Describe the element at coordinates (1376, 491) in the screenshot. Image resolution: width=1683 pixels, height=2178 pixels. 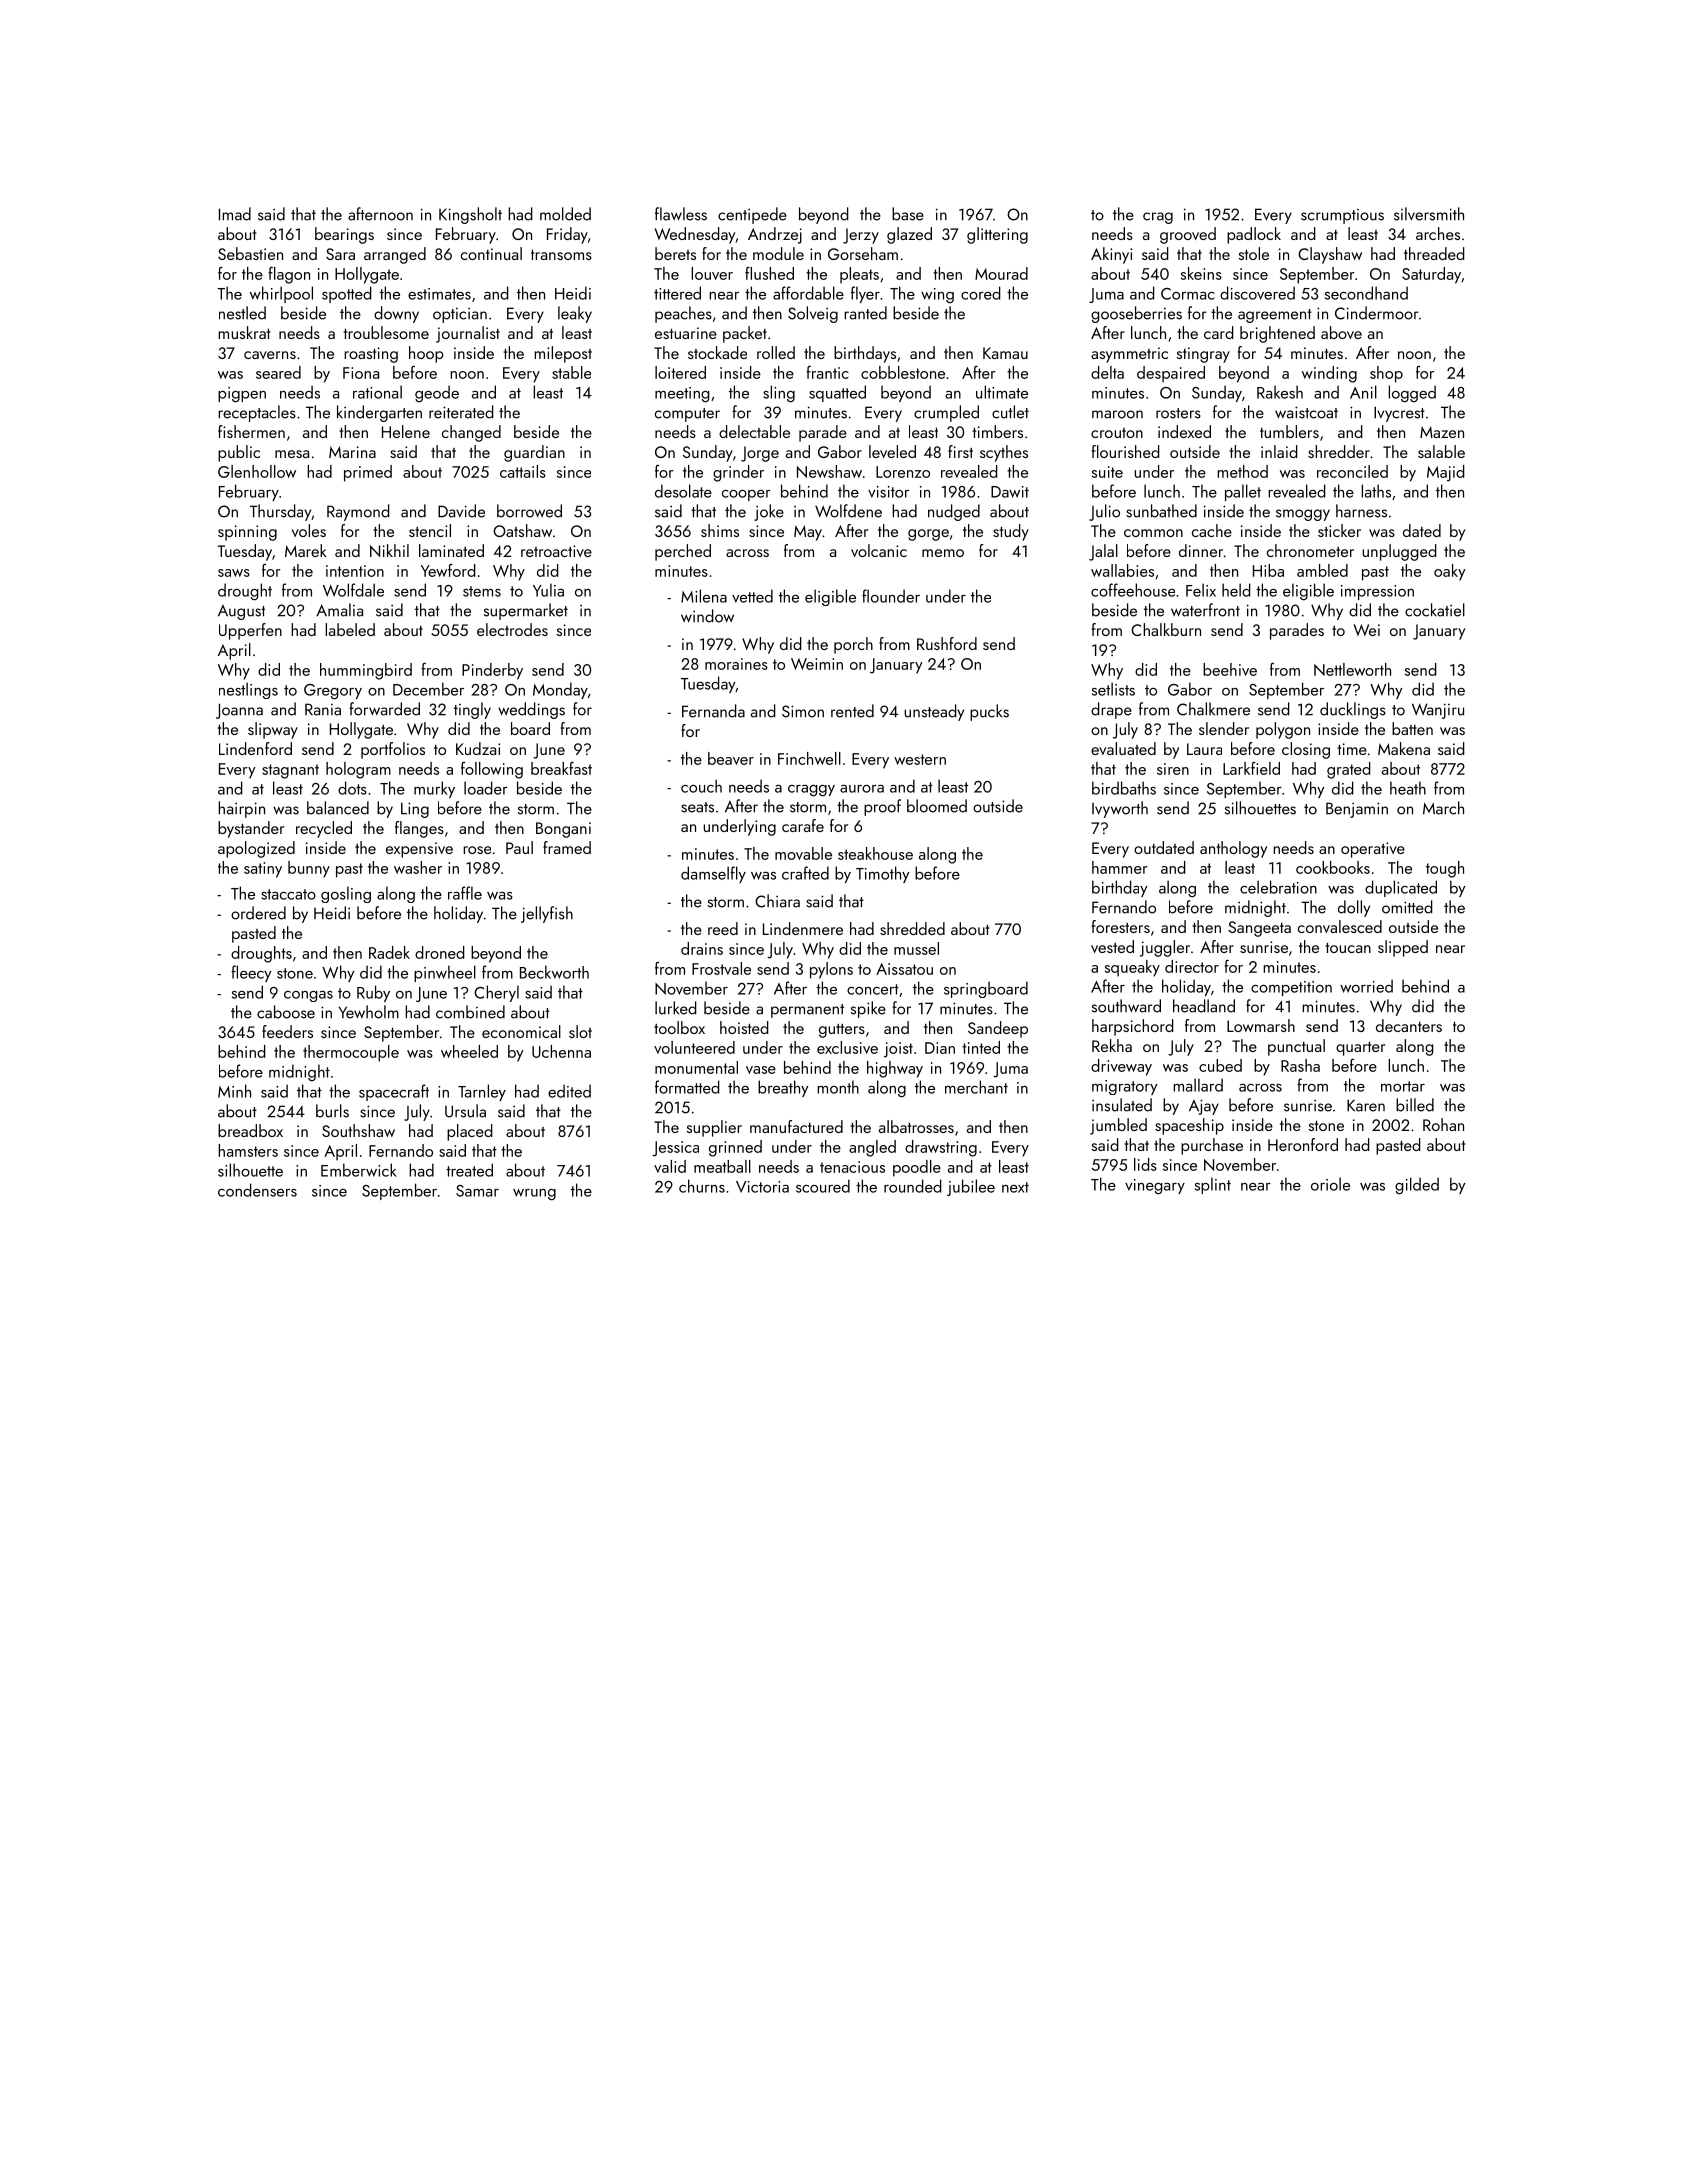
I see `laths` at that location.
